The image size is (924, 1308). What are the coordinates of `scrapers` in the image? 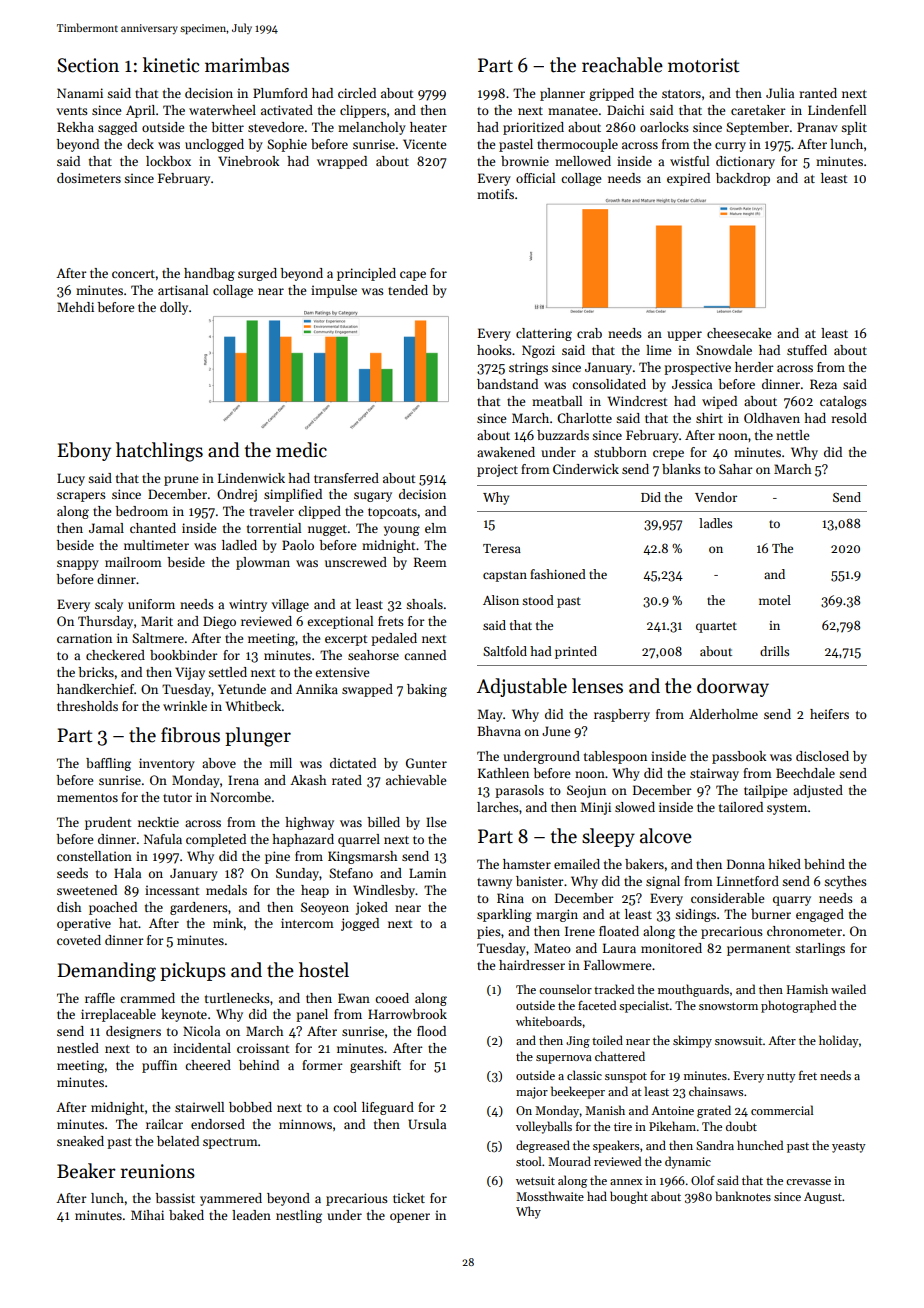 It's located at (81, 497).
